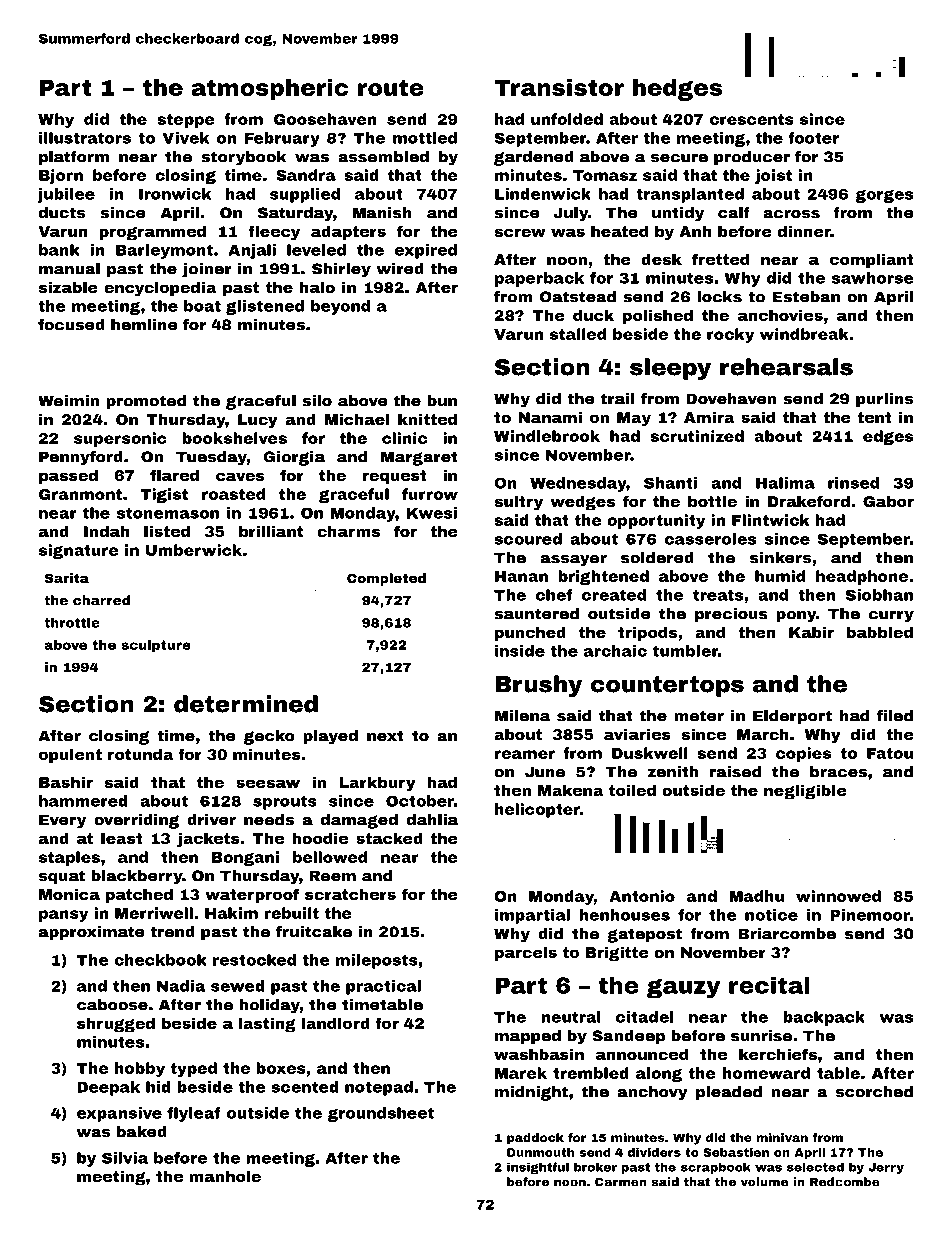 The image size is (952, 1233). I want to click on Michael, so click(357, 419).
